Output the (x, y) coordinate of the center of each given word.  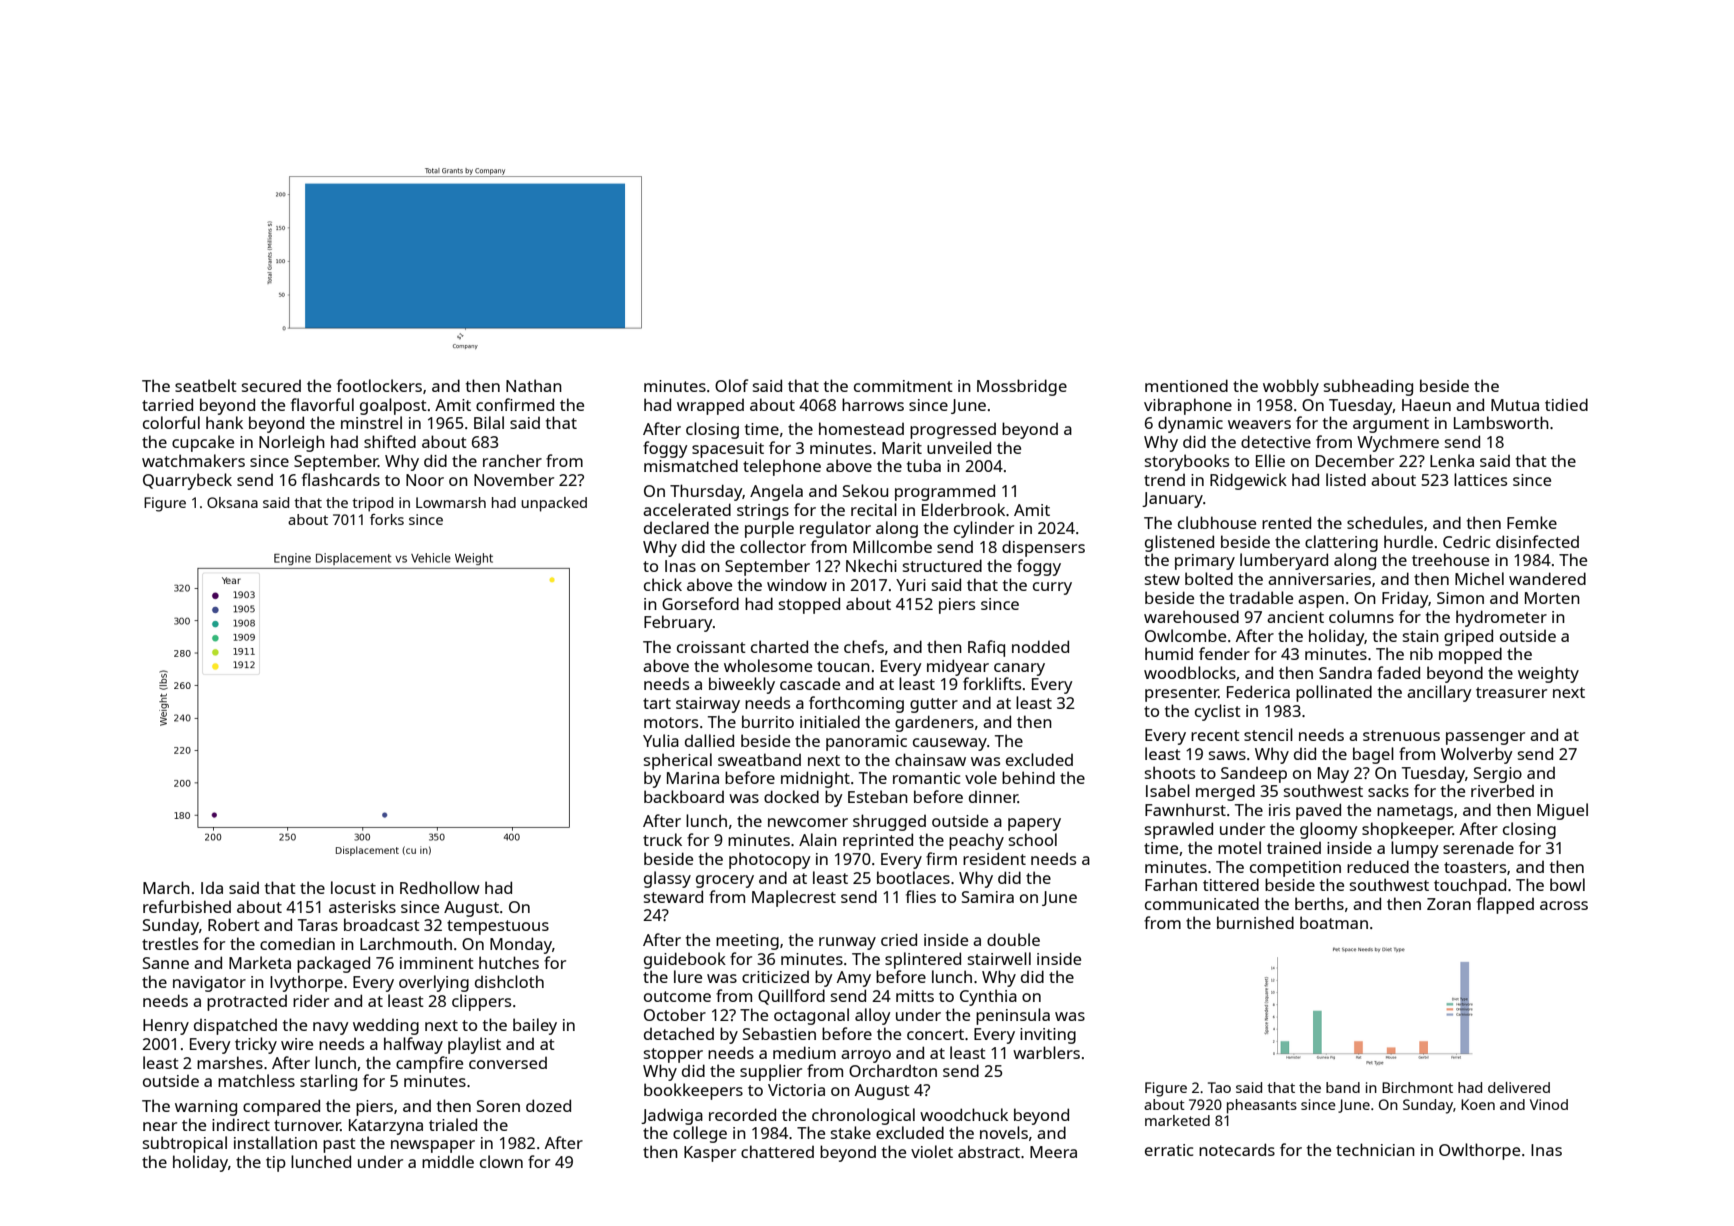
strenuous (1401, 735)
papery (1034, 824)
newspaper (433, 1146)
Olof (731, 385)
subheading (1368, 387)
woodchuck (964, 1114)
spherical (678, 761)
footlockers (379, 385)
